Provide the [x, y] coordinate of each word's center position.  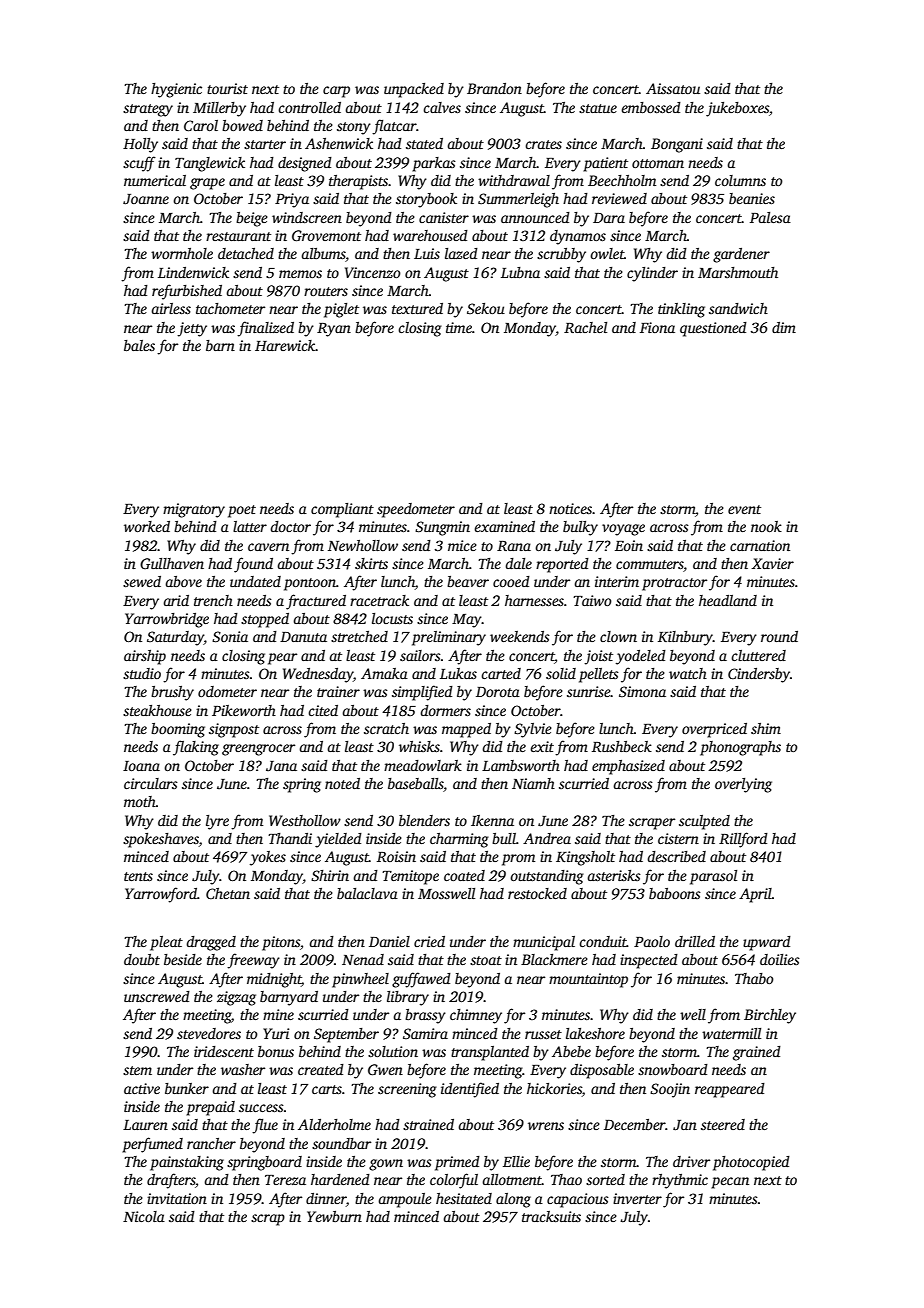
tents [138, 876]
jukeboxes [737, 109]
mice [462, 545]
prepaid [210, 1108]
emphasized [628, 767]
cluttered [758, 655]
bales [139, 345]
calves [442, 107]
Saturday [175, 638]
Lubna [520, 272]
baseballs [416, 785]
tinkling [681, 310]
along [513, 1200]
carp [336, 92]
